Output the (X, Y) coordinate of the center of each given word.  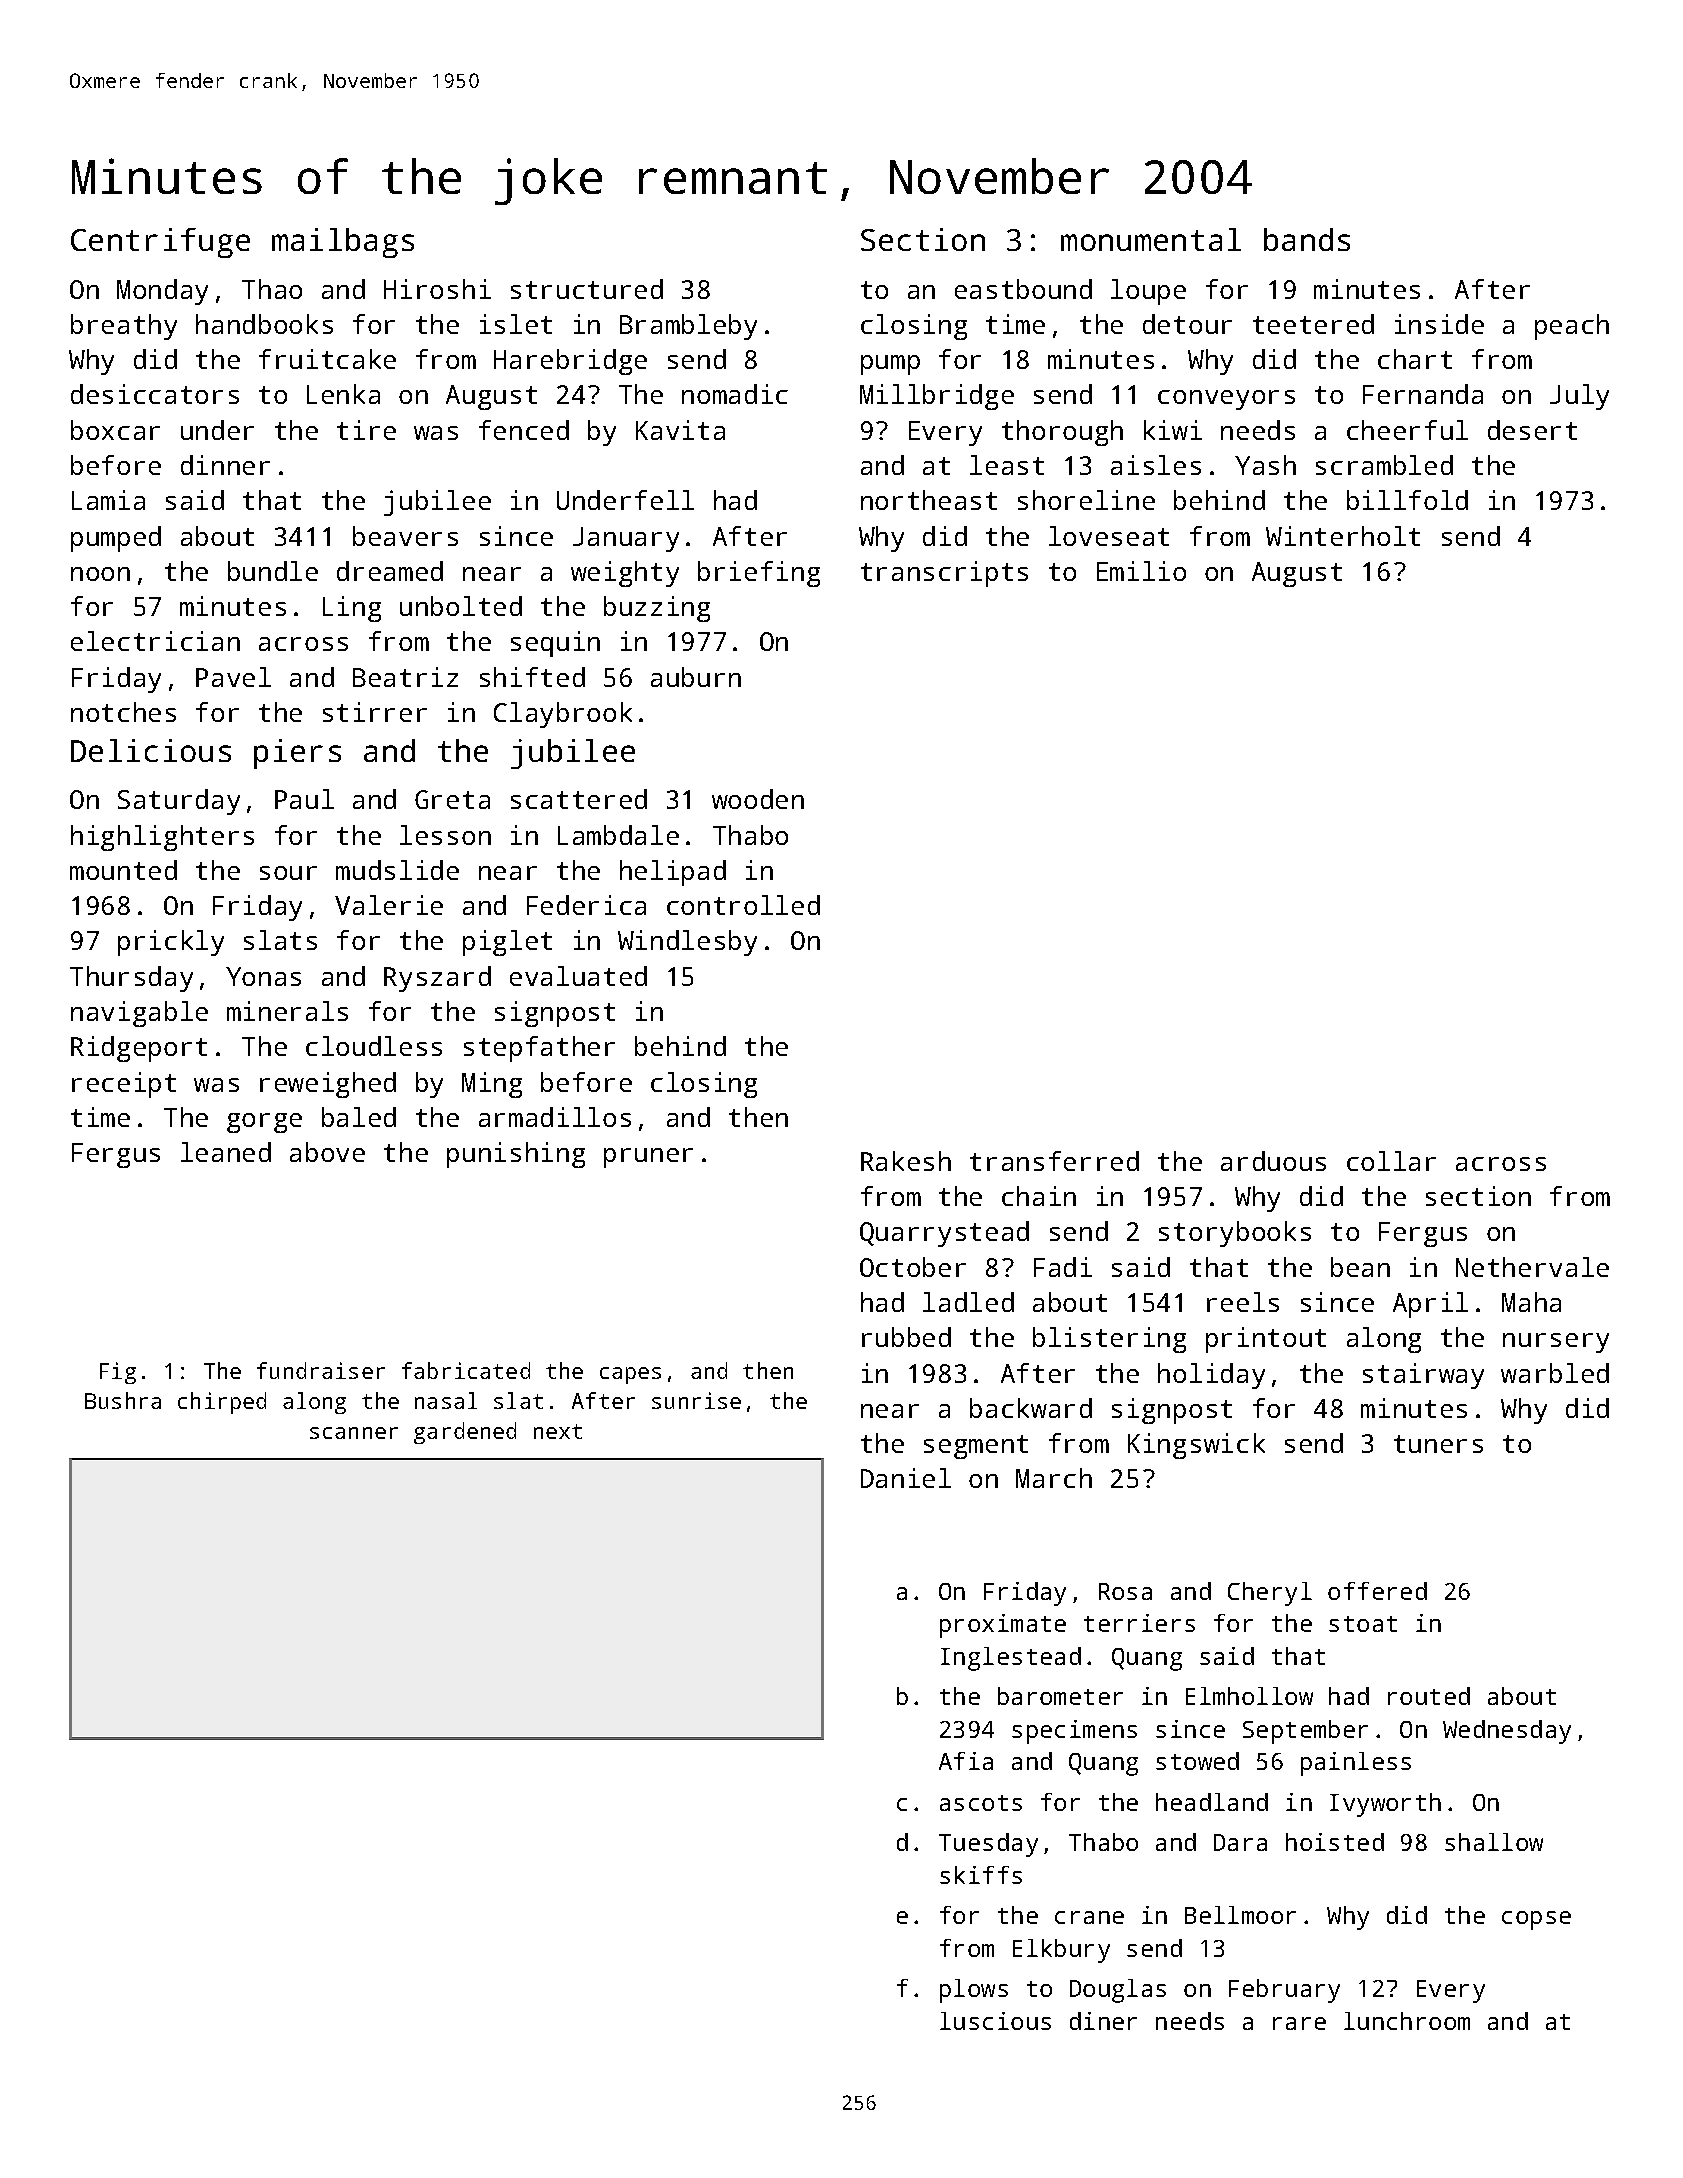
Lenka (343, 394)
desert (1532, 430)
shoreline (1086, 500)
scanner (354, 1433)
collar (1391, 1161)
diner (1103, 2021)
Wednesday (1507, 1732)
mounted (123, 870)
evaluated (578, 976)
